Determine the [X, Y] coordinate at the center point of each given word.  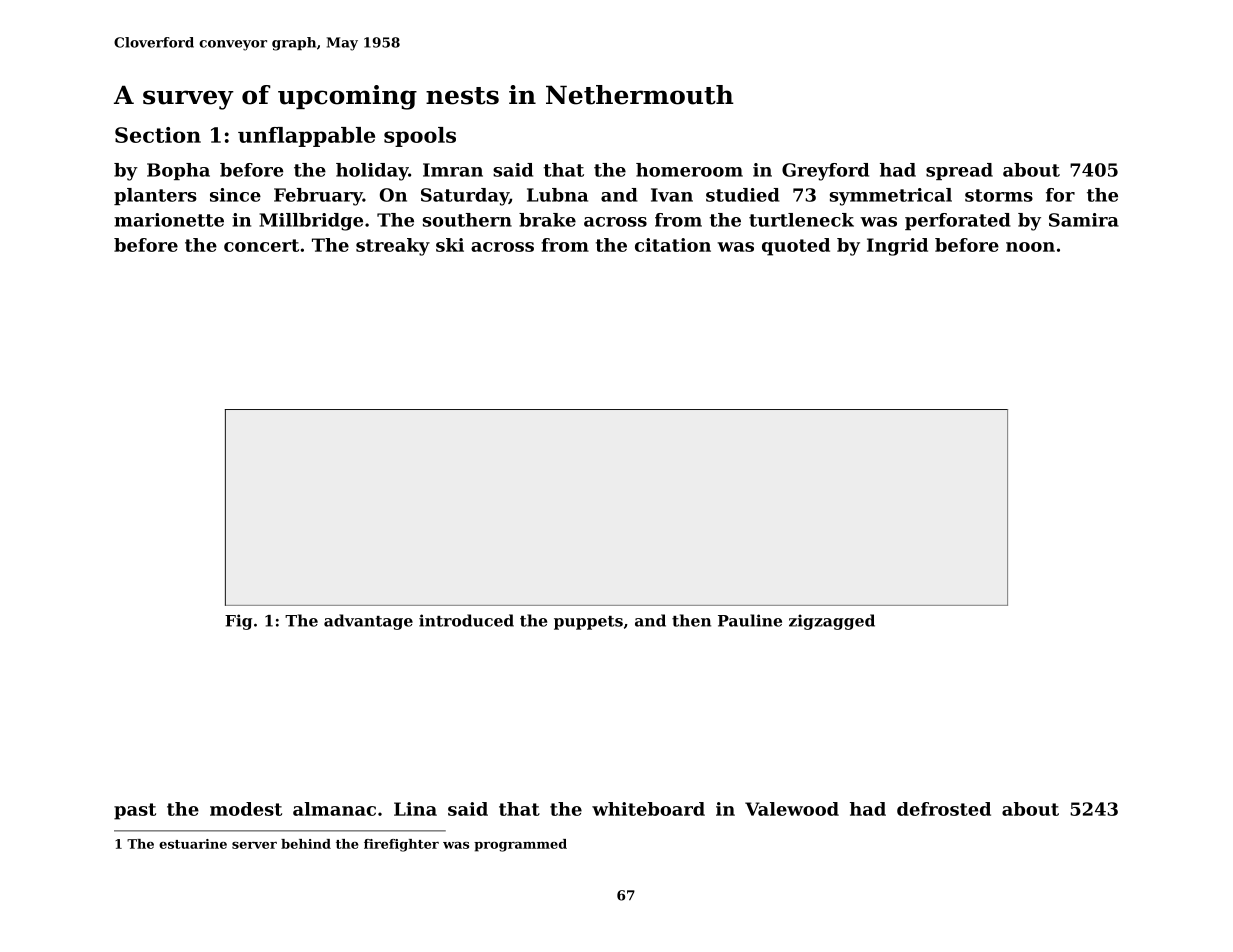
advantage [368, 622]
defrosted [944, 809]
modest [246, 809]
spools [420, 137]
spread [959, 171]
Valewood [792, 809]
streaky [393, 247]
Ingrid [897, 247]
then [691, 620]
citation [673, 245]
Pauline [750, 620]
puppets [588, 623]
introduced [466, 620]
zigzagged [832, 622]
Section [158, 135]
